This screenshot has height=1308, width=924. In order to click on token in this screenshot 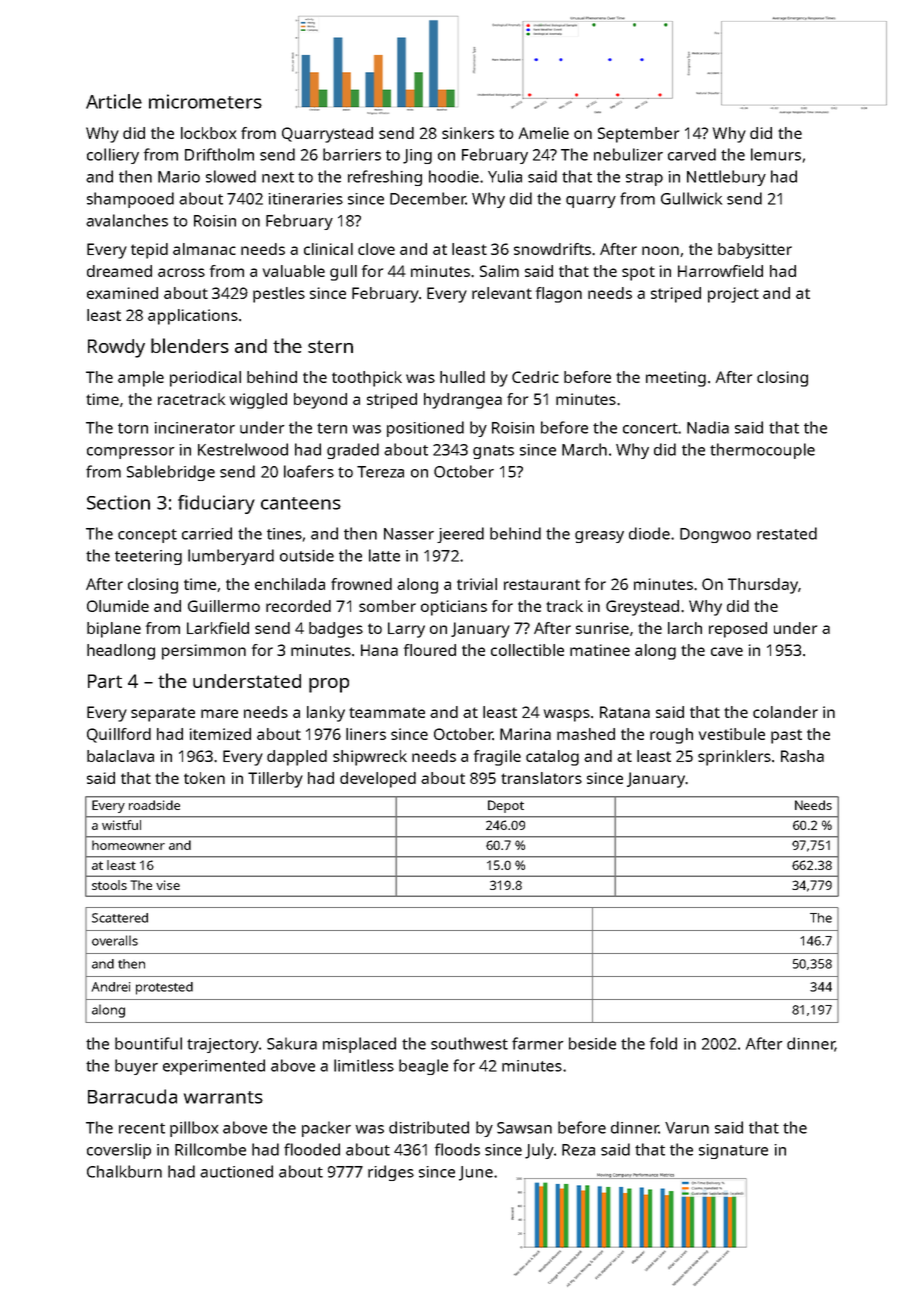, I will do `click(204, 778)`.
